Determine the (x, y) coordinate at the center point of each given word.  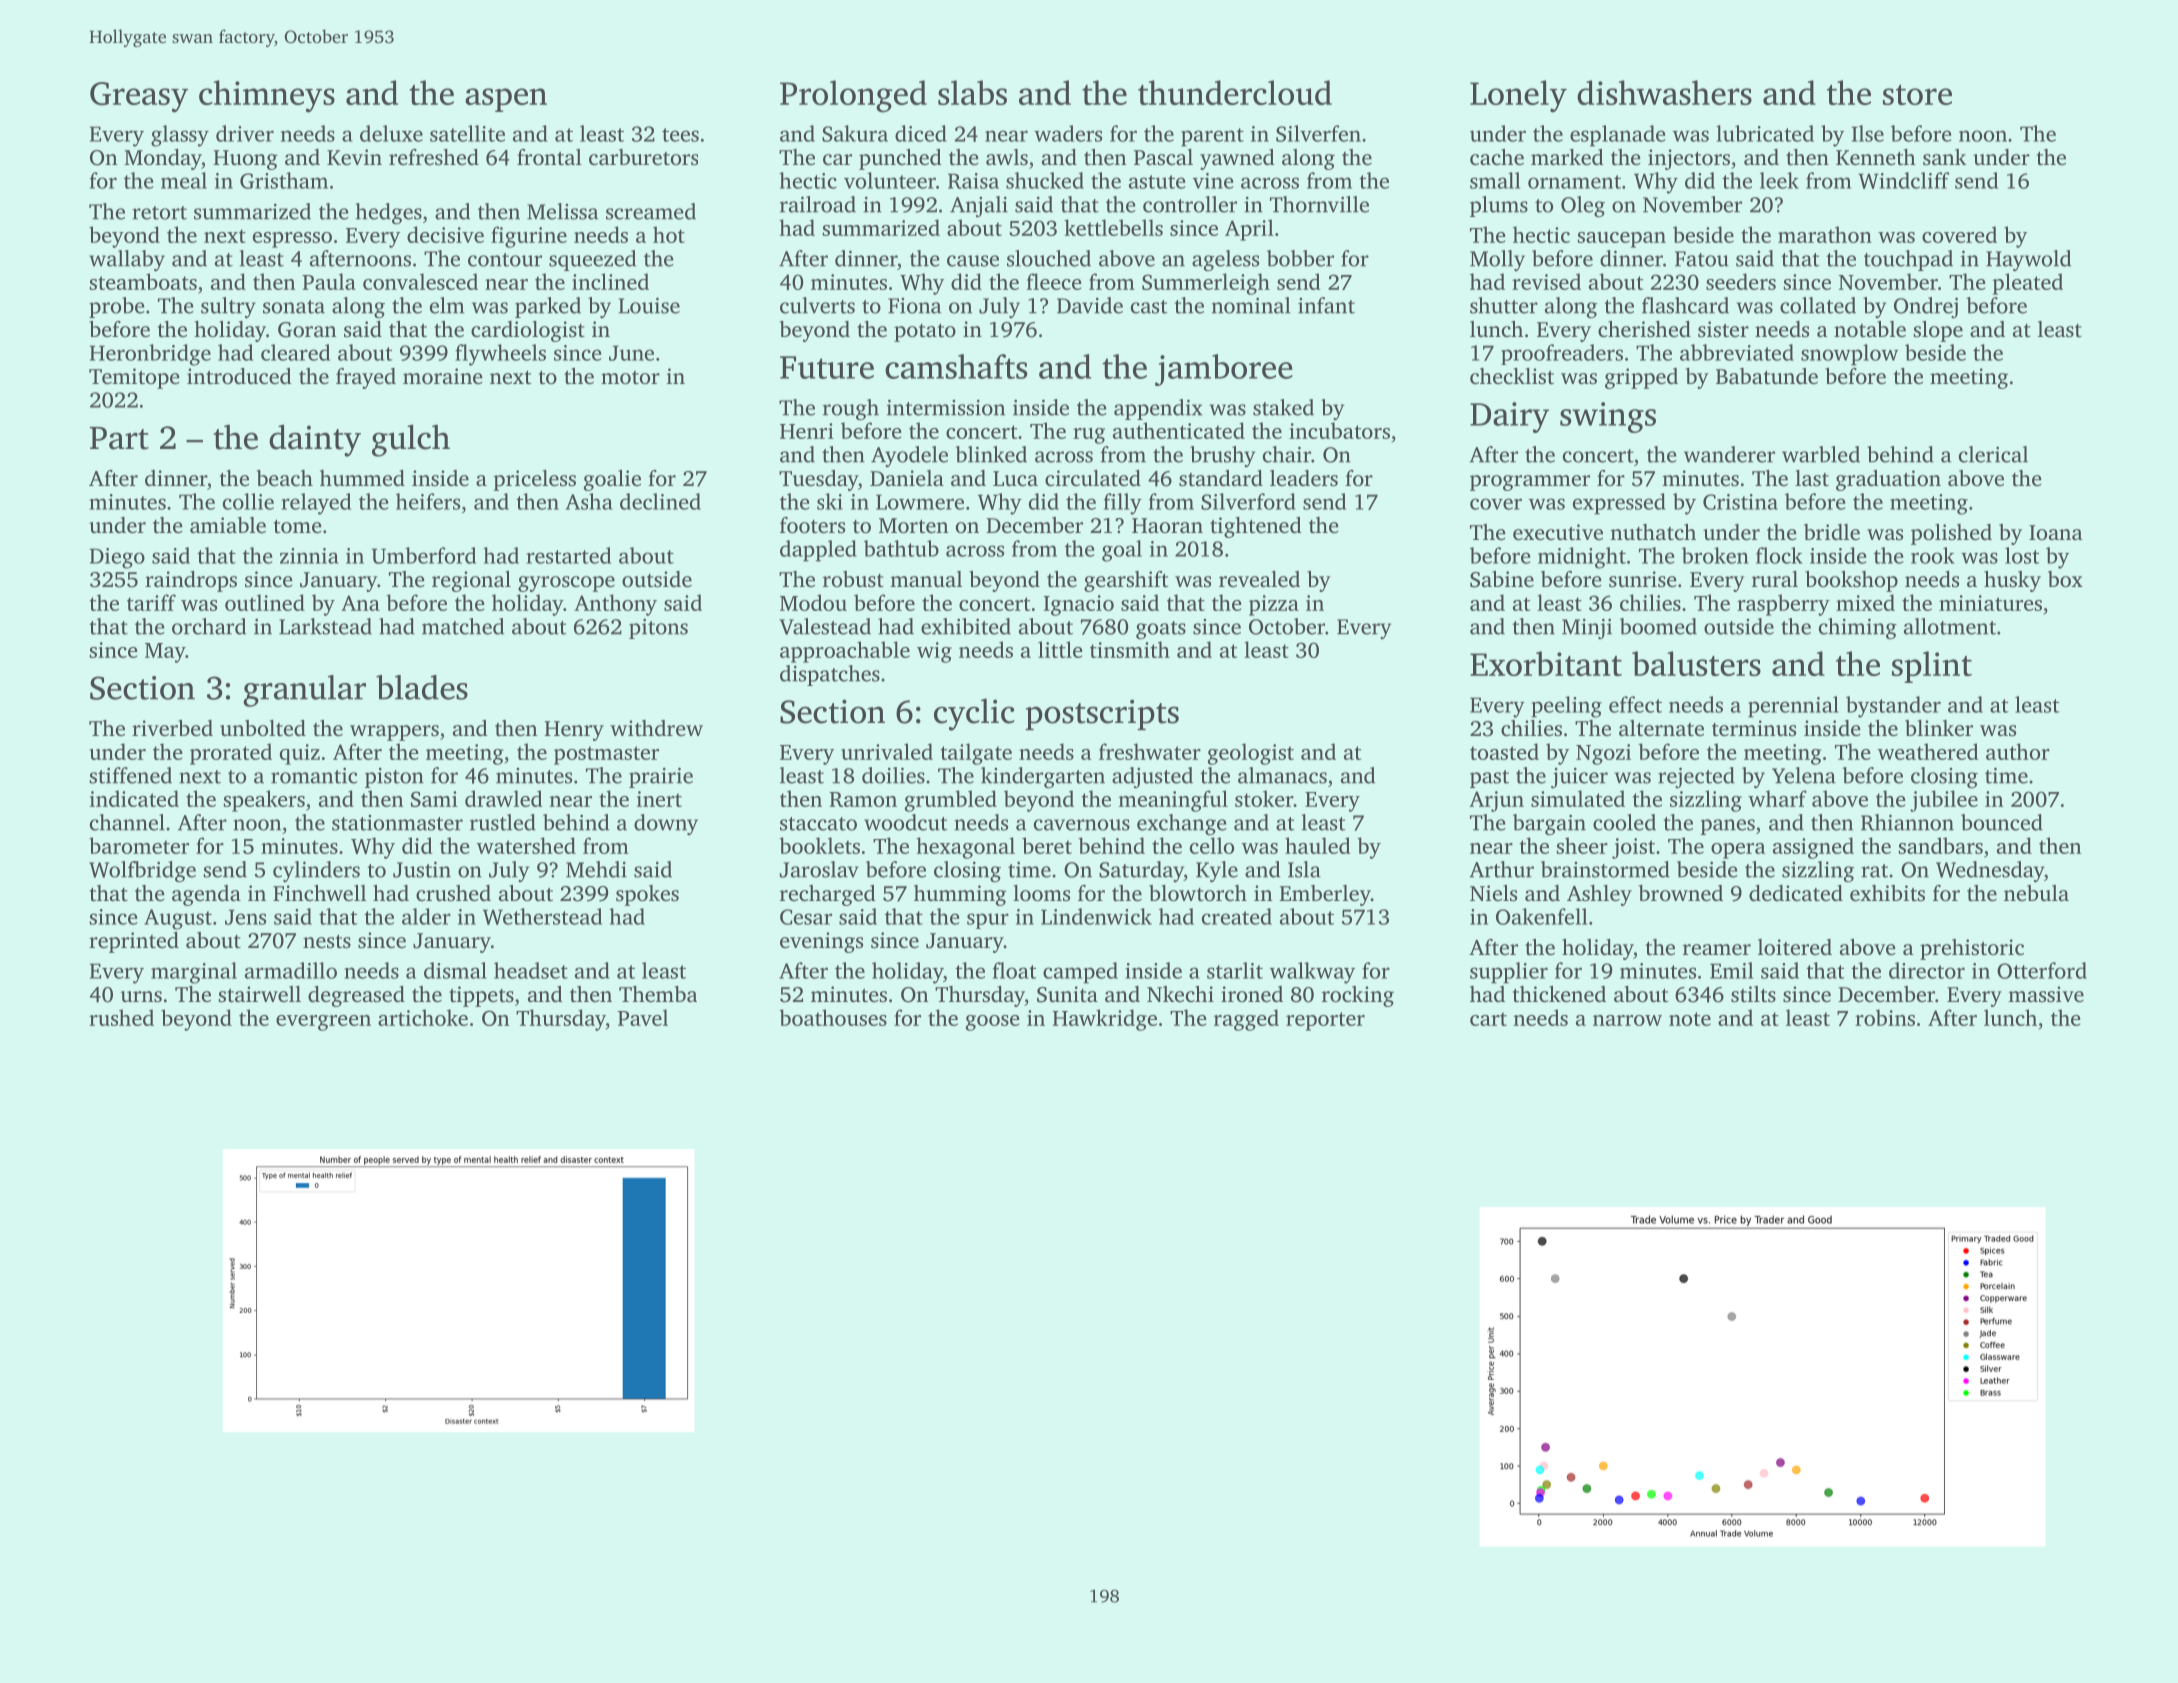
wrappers (394, 733)
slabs (972, 92)
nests (327, 941)
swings (1608, 417)
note (1690, 1019)
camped (1080, 973)
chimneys (267, 96)
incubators (1339, 430)
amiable (228, 525)
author (2018, 751)
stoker (1264, 798)
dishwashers (1664, 92)
